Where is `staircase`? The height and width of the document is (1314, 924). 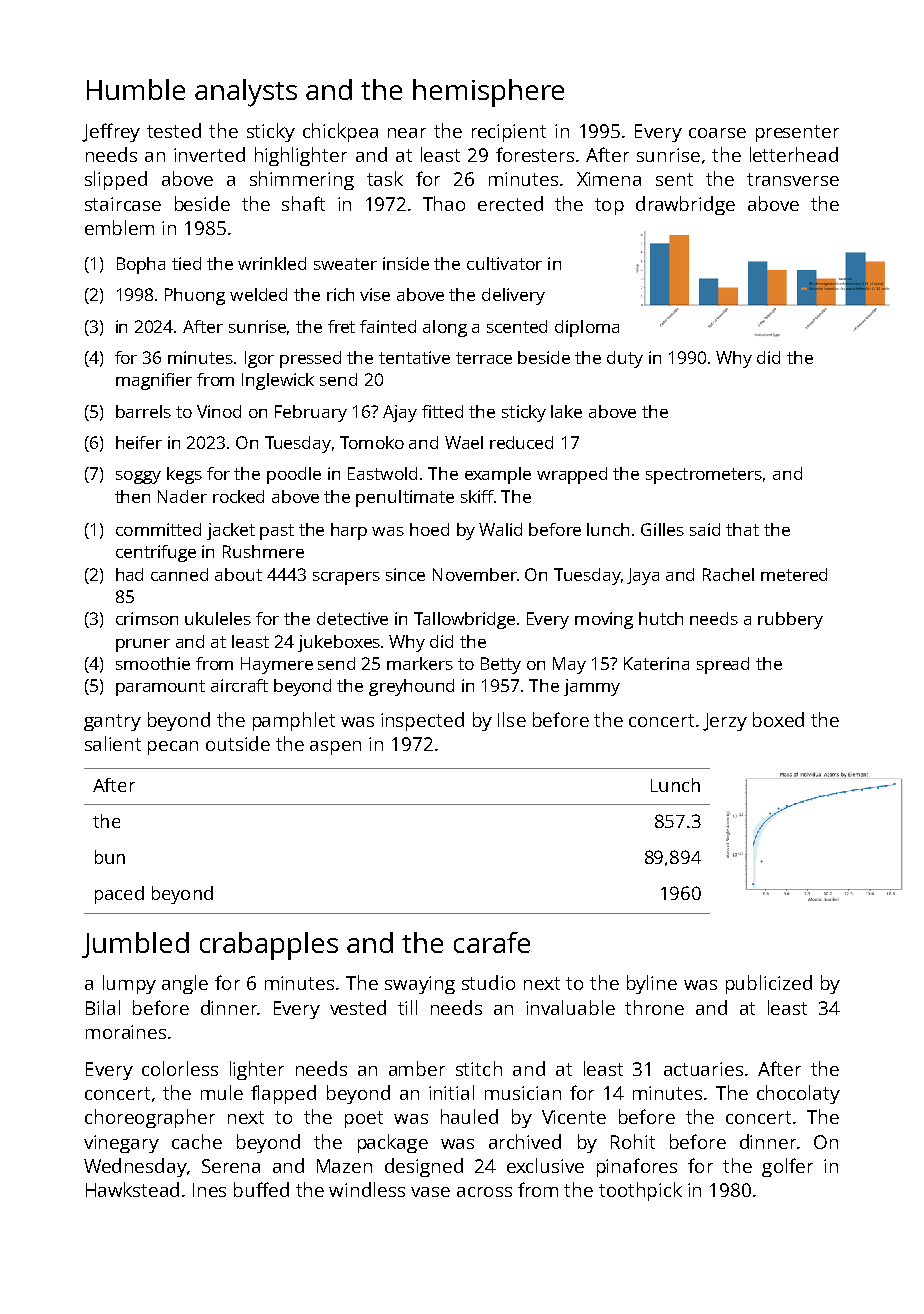
staircase is located at coordinates (123, 204).
